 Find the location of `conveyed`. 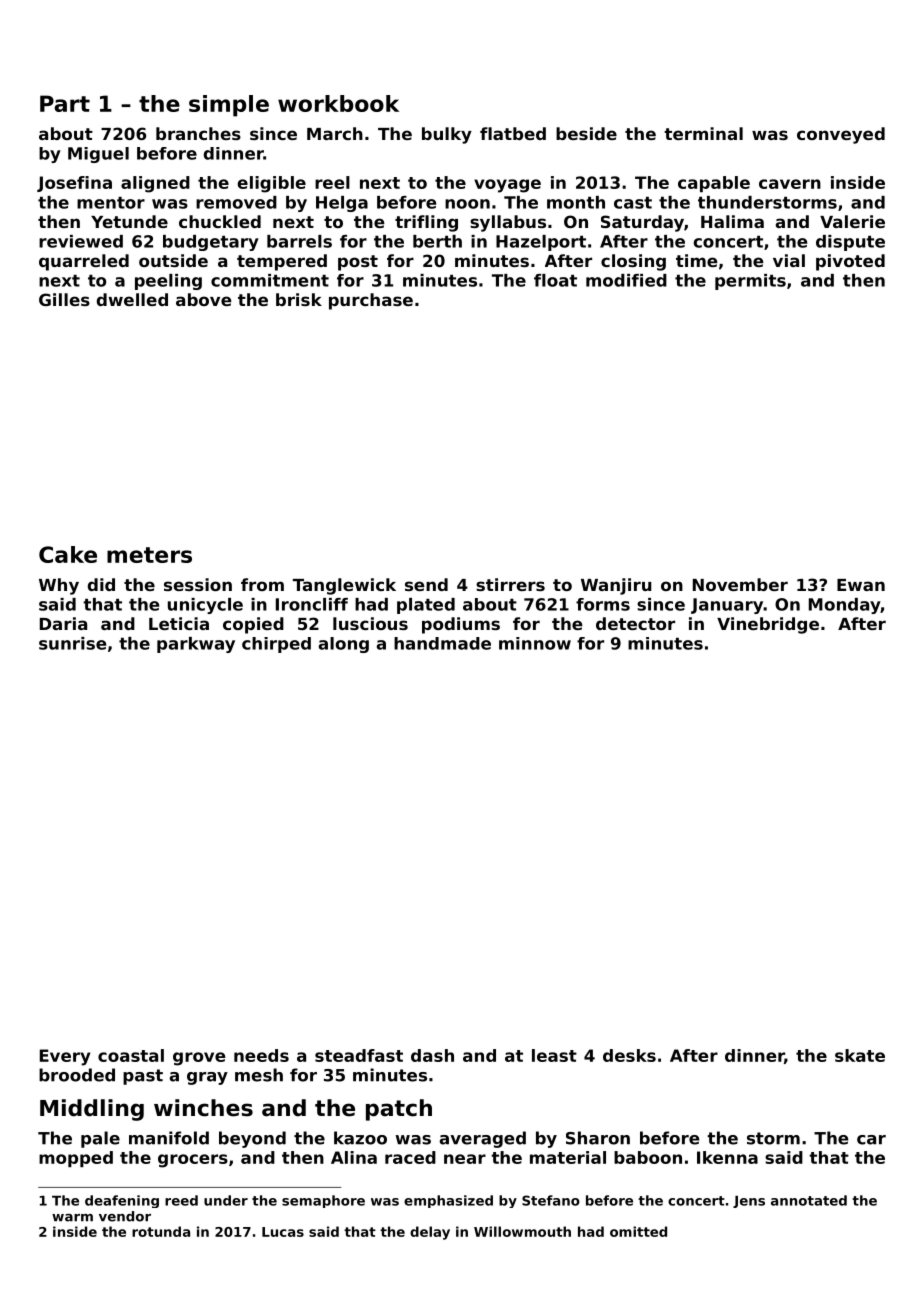

conveyed is located at coordinates (841, 135).
